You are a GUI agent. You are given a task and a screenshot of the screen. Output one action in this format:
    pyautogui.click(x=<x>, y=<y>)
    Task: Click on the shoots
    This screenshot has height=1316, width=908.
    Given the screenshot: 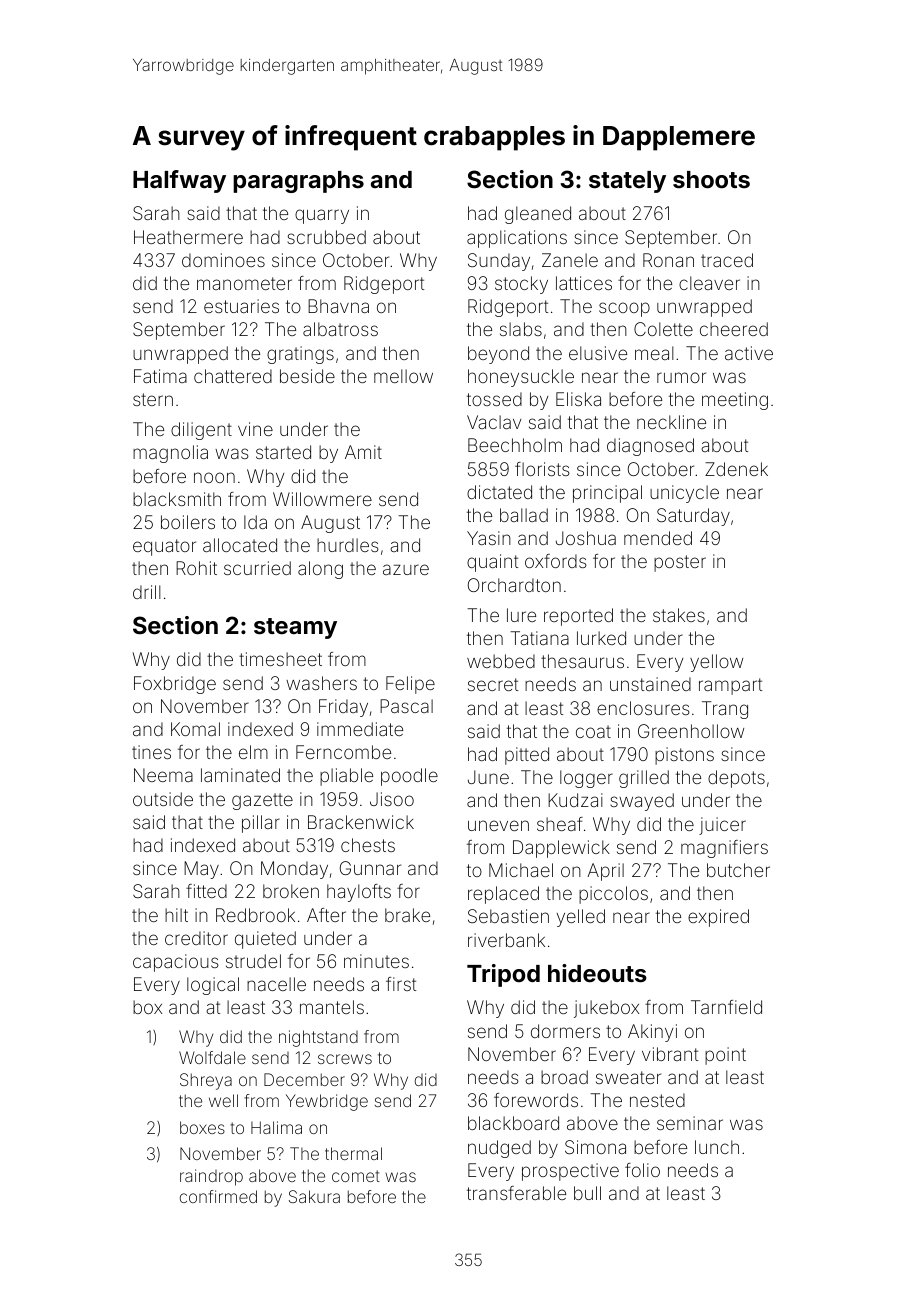 What is the action you would take?
    pyautogui.click(x=711, y=180)
